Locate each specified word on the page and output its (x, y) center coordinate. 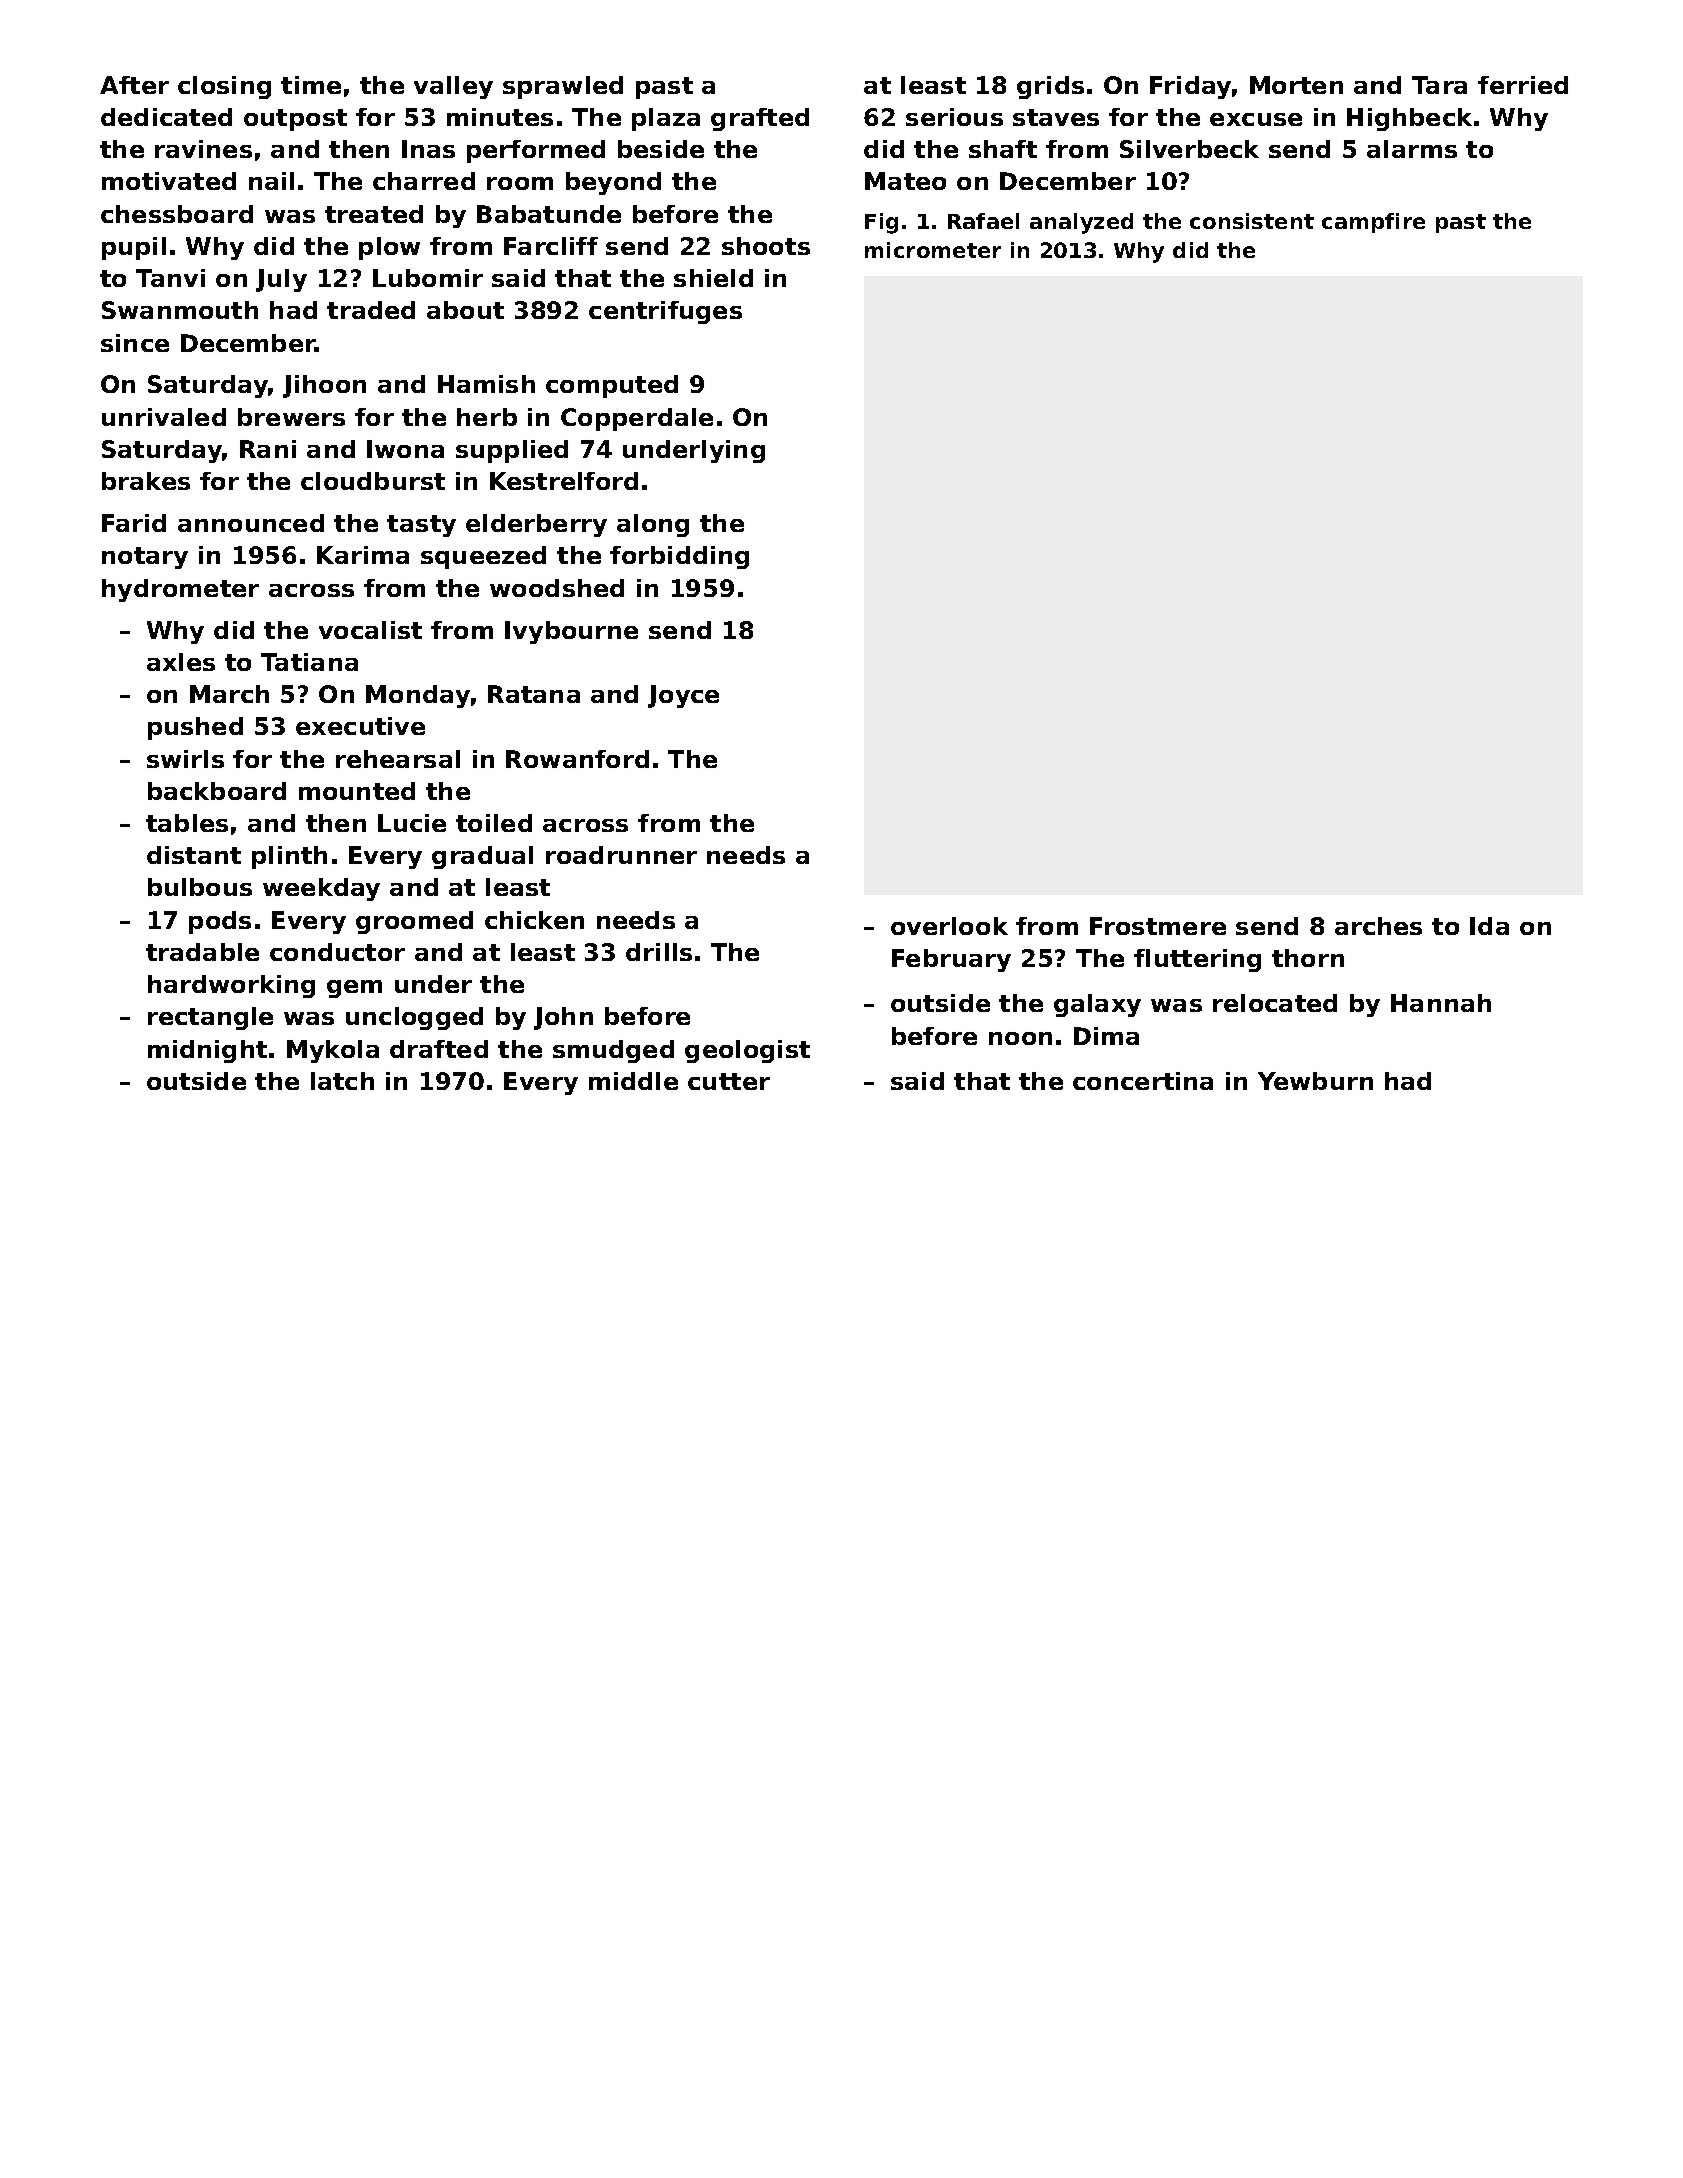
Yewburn (1315, 1081)
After (134, 85)
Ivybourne (571, 632)
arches (1378, 926)
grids (1050, 87)
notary (145, 558)
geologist (747, 1051)
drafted (439, 1049)
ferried (1523, 85)
